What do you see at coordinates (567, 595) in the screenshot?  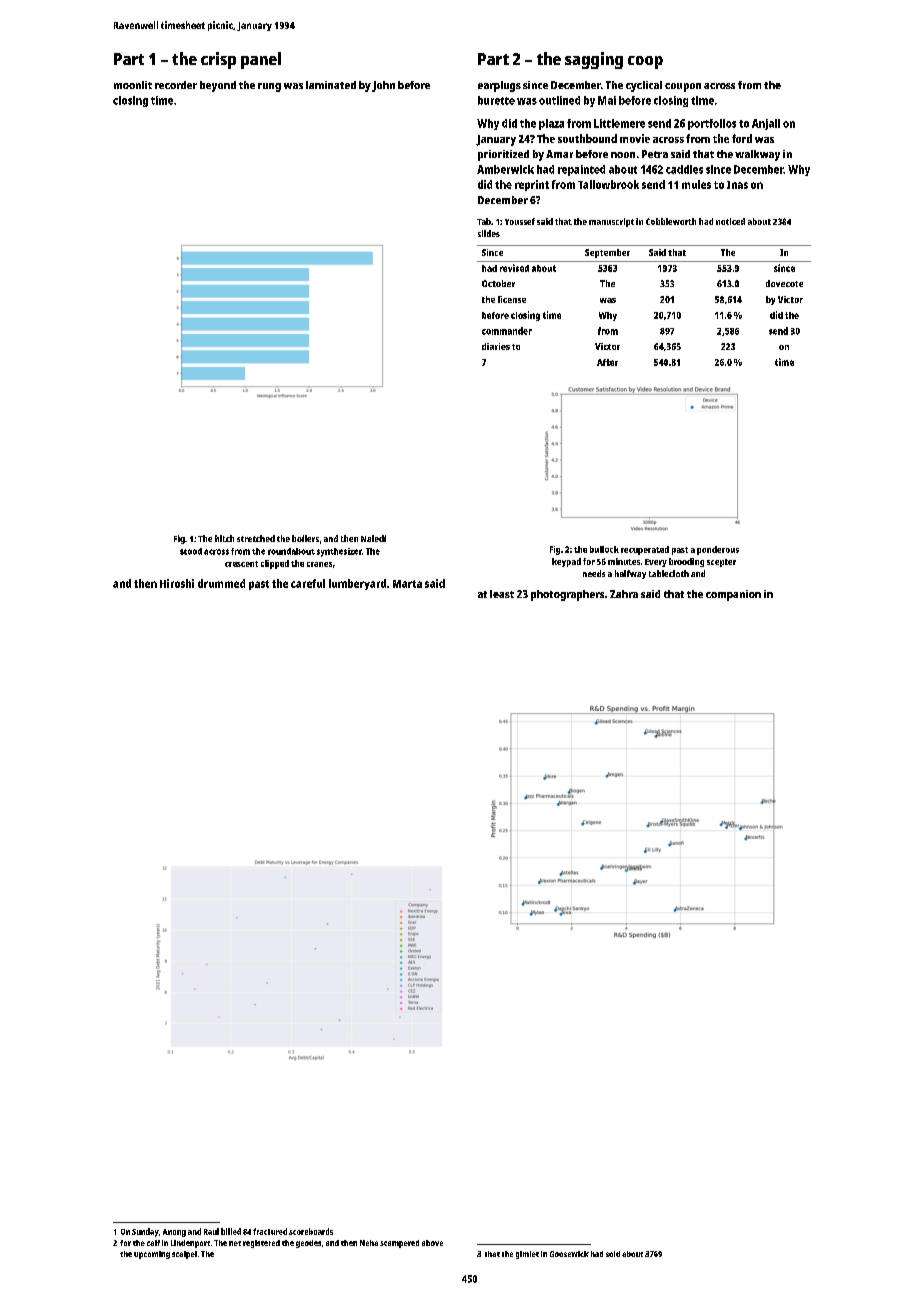 I see `photographers` at bounding box center [567, 595].
